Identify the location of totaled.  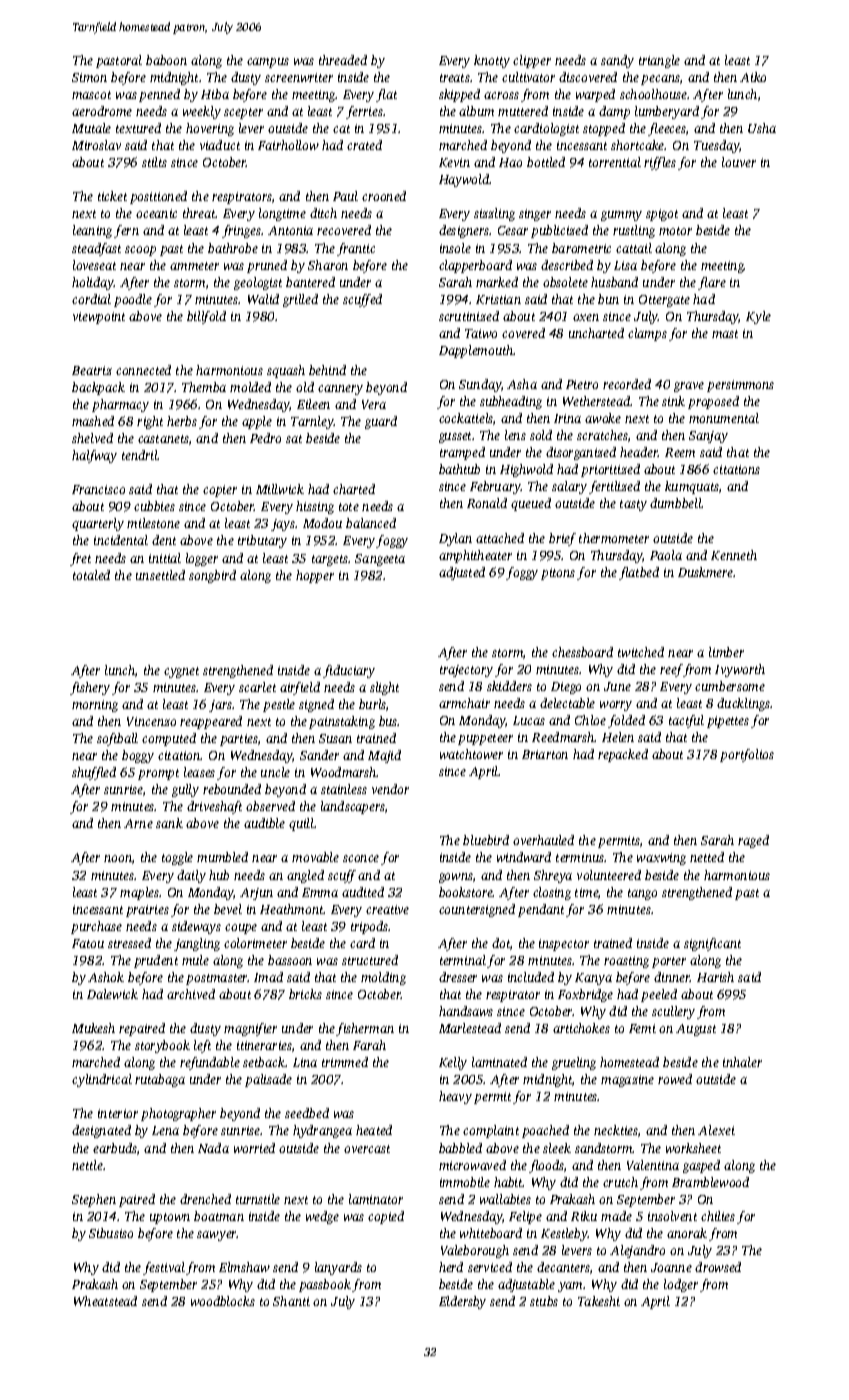
(91, 575).
